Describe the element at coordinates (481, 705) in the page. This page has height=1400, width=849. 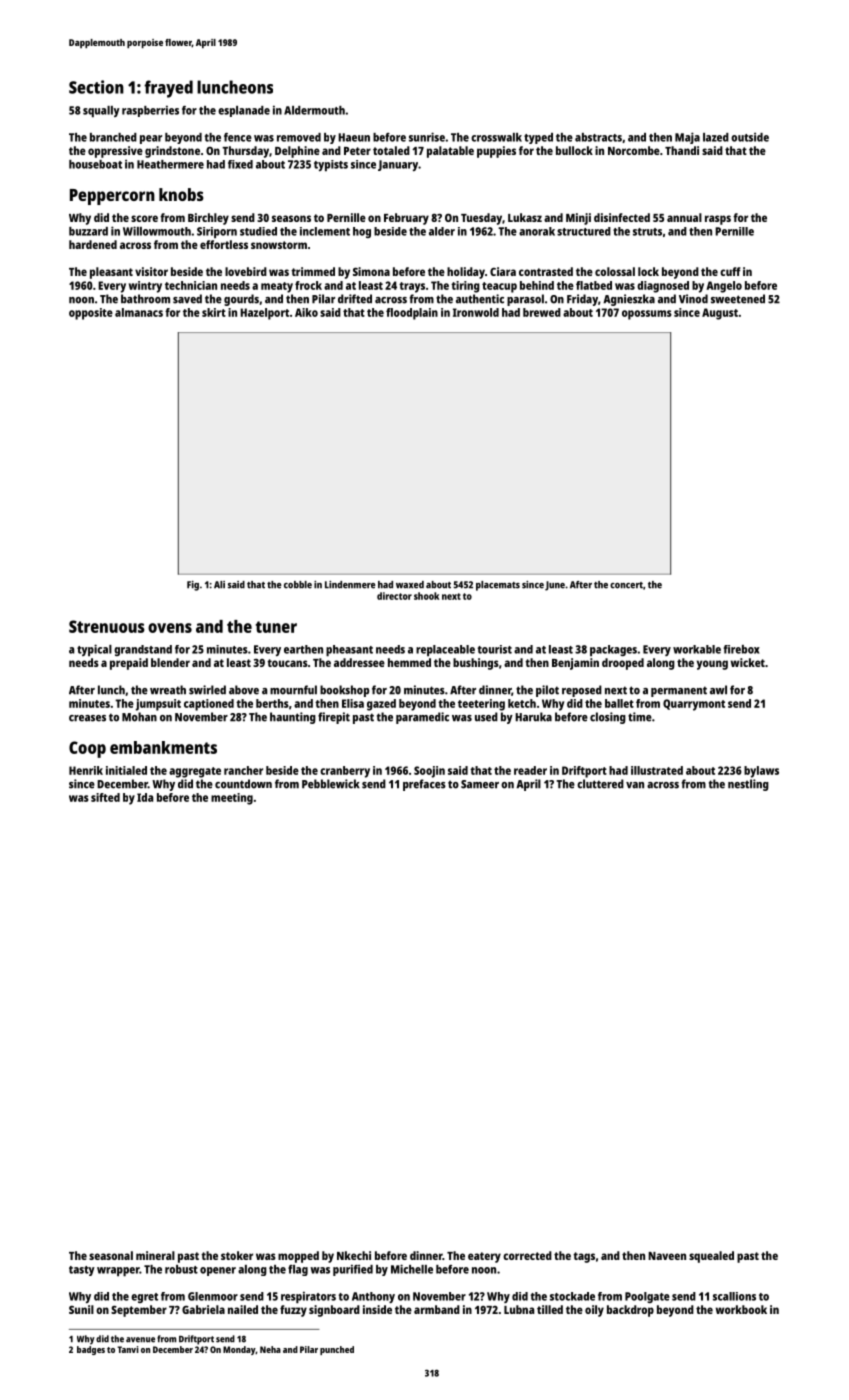
I see `teetering` at that location.
